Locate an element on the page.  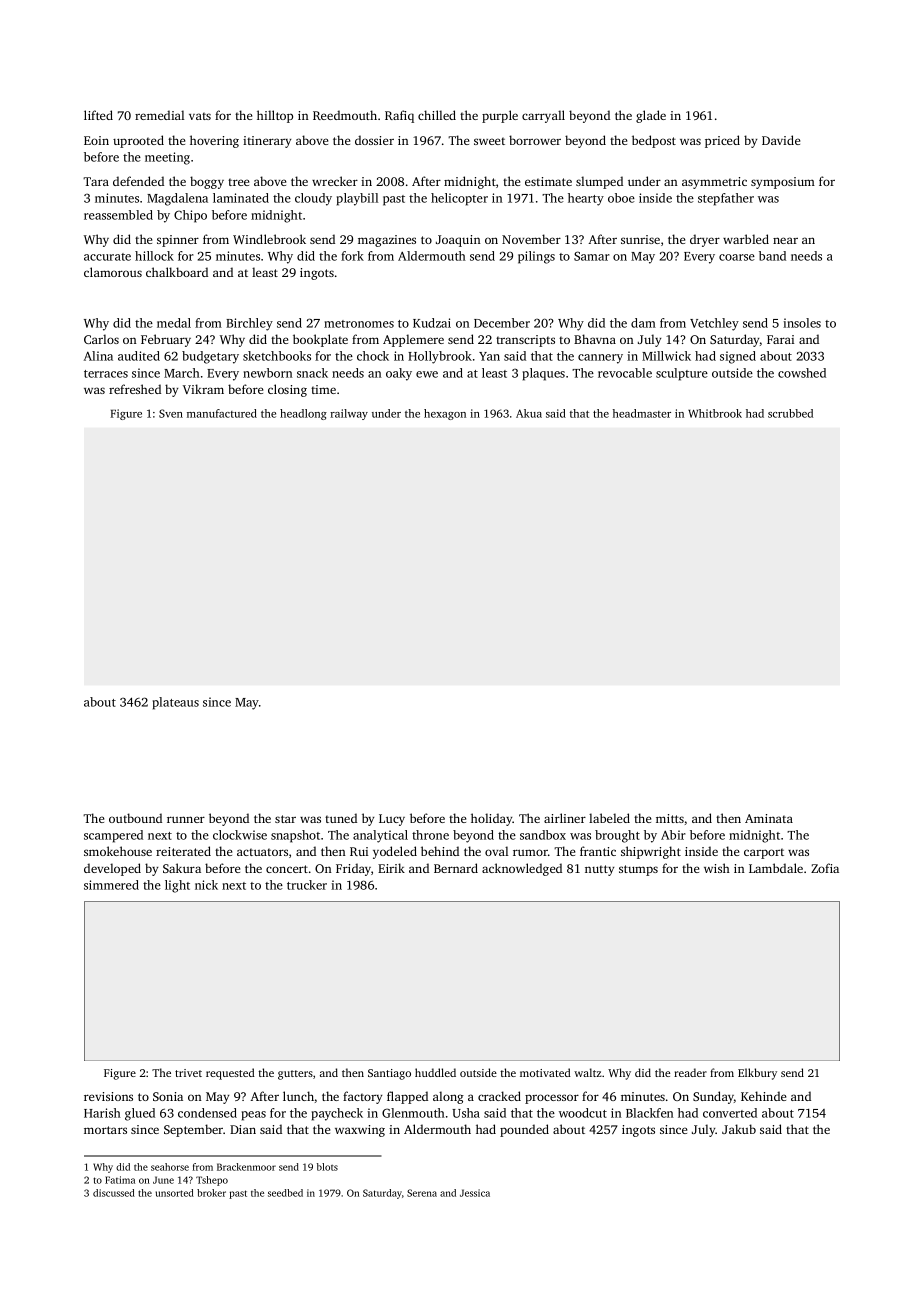
Akua is located at coordinates (529, 413).
